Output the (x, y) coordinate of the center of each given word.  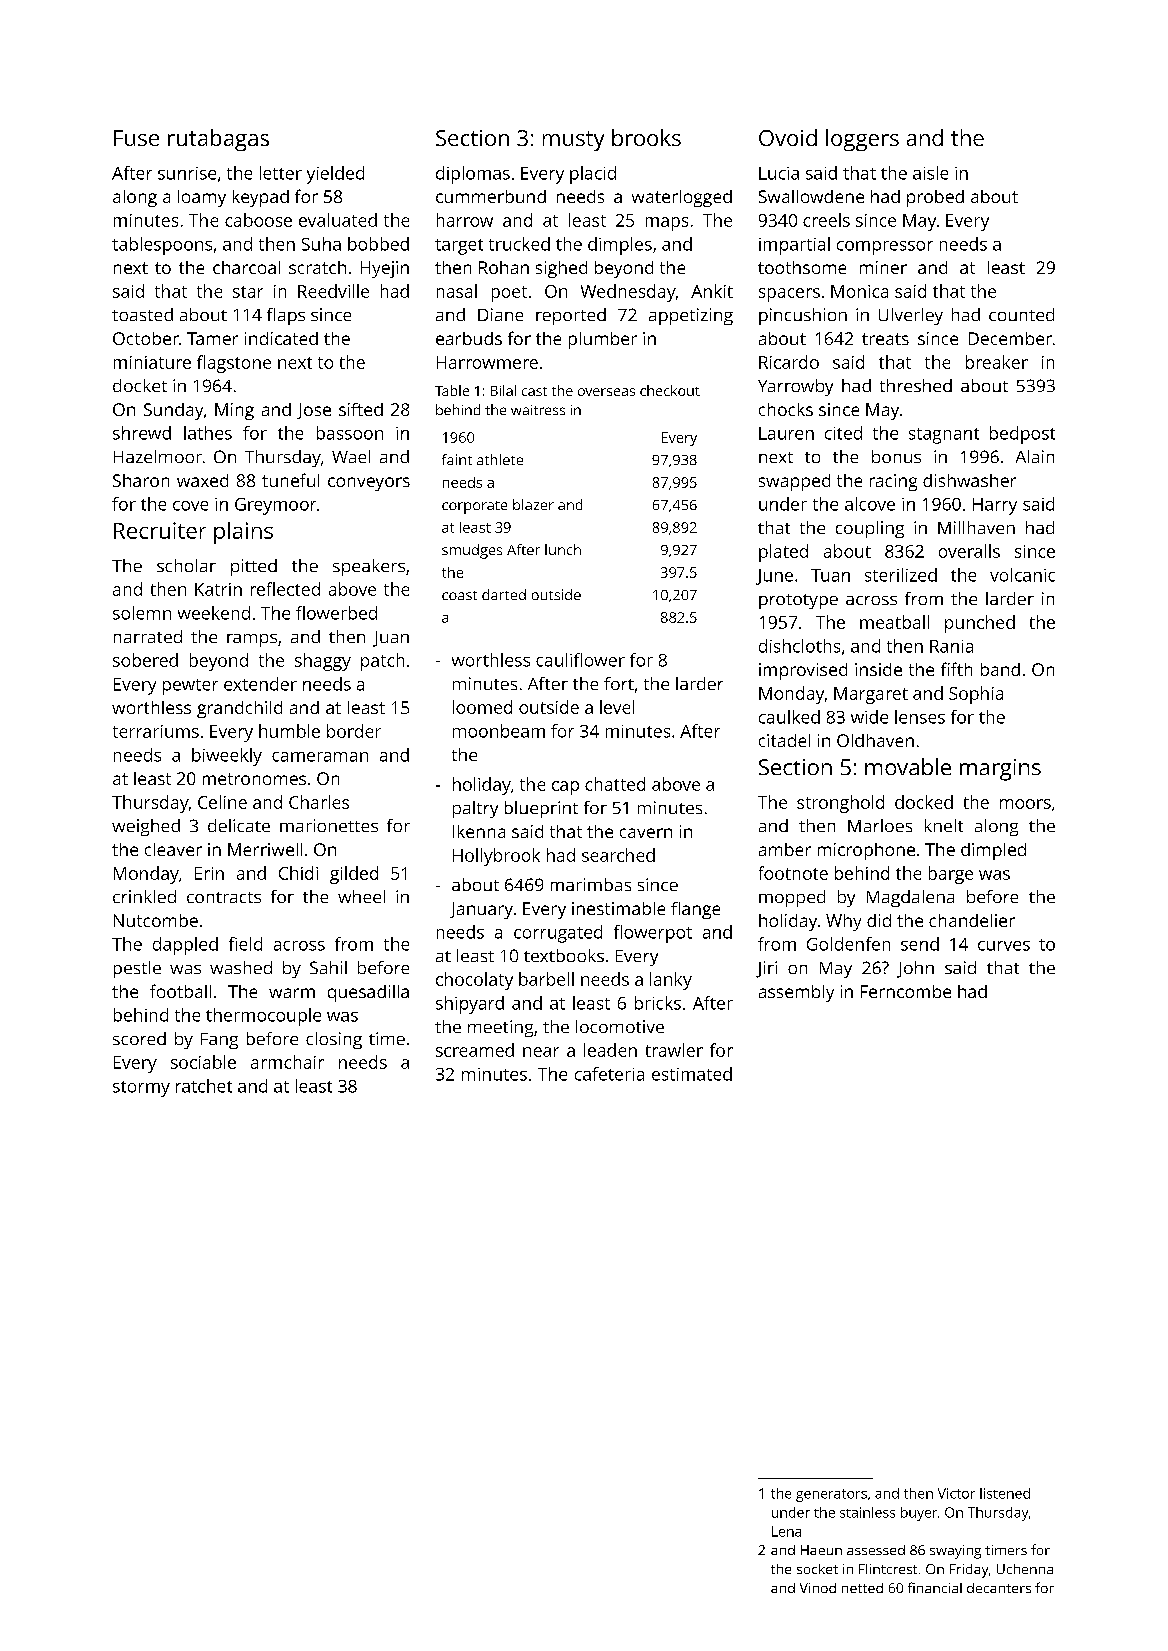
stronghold (840, 804)
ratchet (204, 1086)
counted (1021, 314)
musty (573, 141)
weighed (146, 827)
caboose (258, 220)
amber (785, 849)
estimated (692, 1074)
